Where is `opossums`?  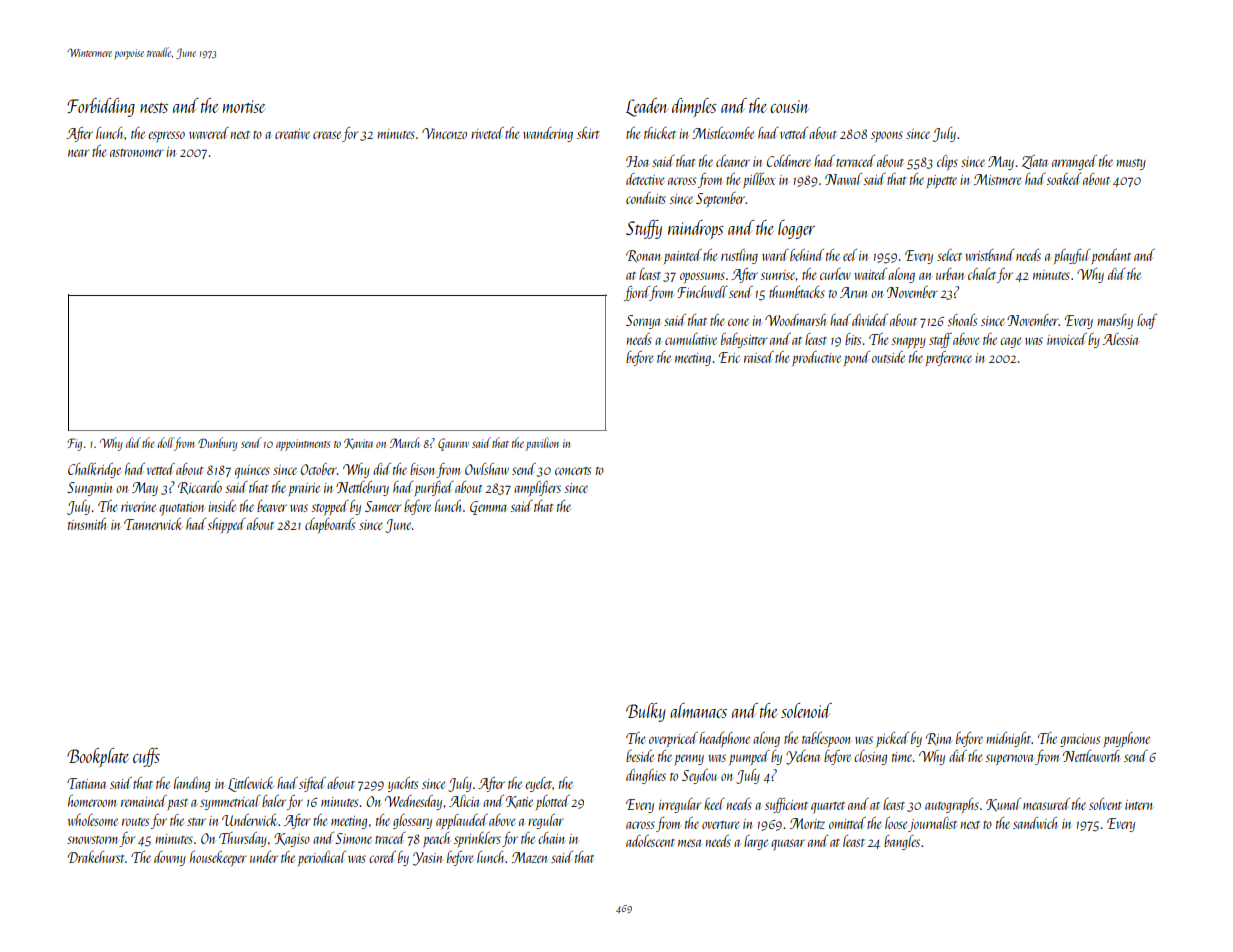
opossums is located at coordinates (702, 277).
